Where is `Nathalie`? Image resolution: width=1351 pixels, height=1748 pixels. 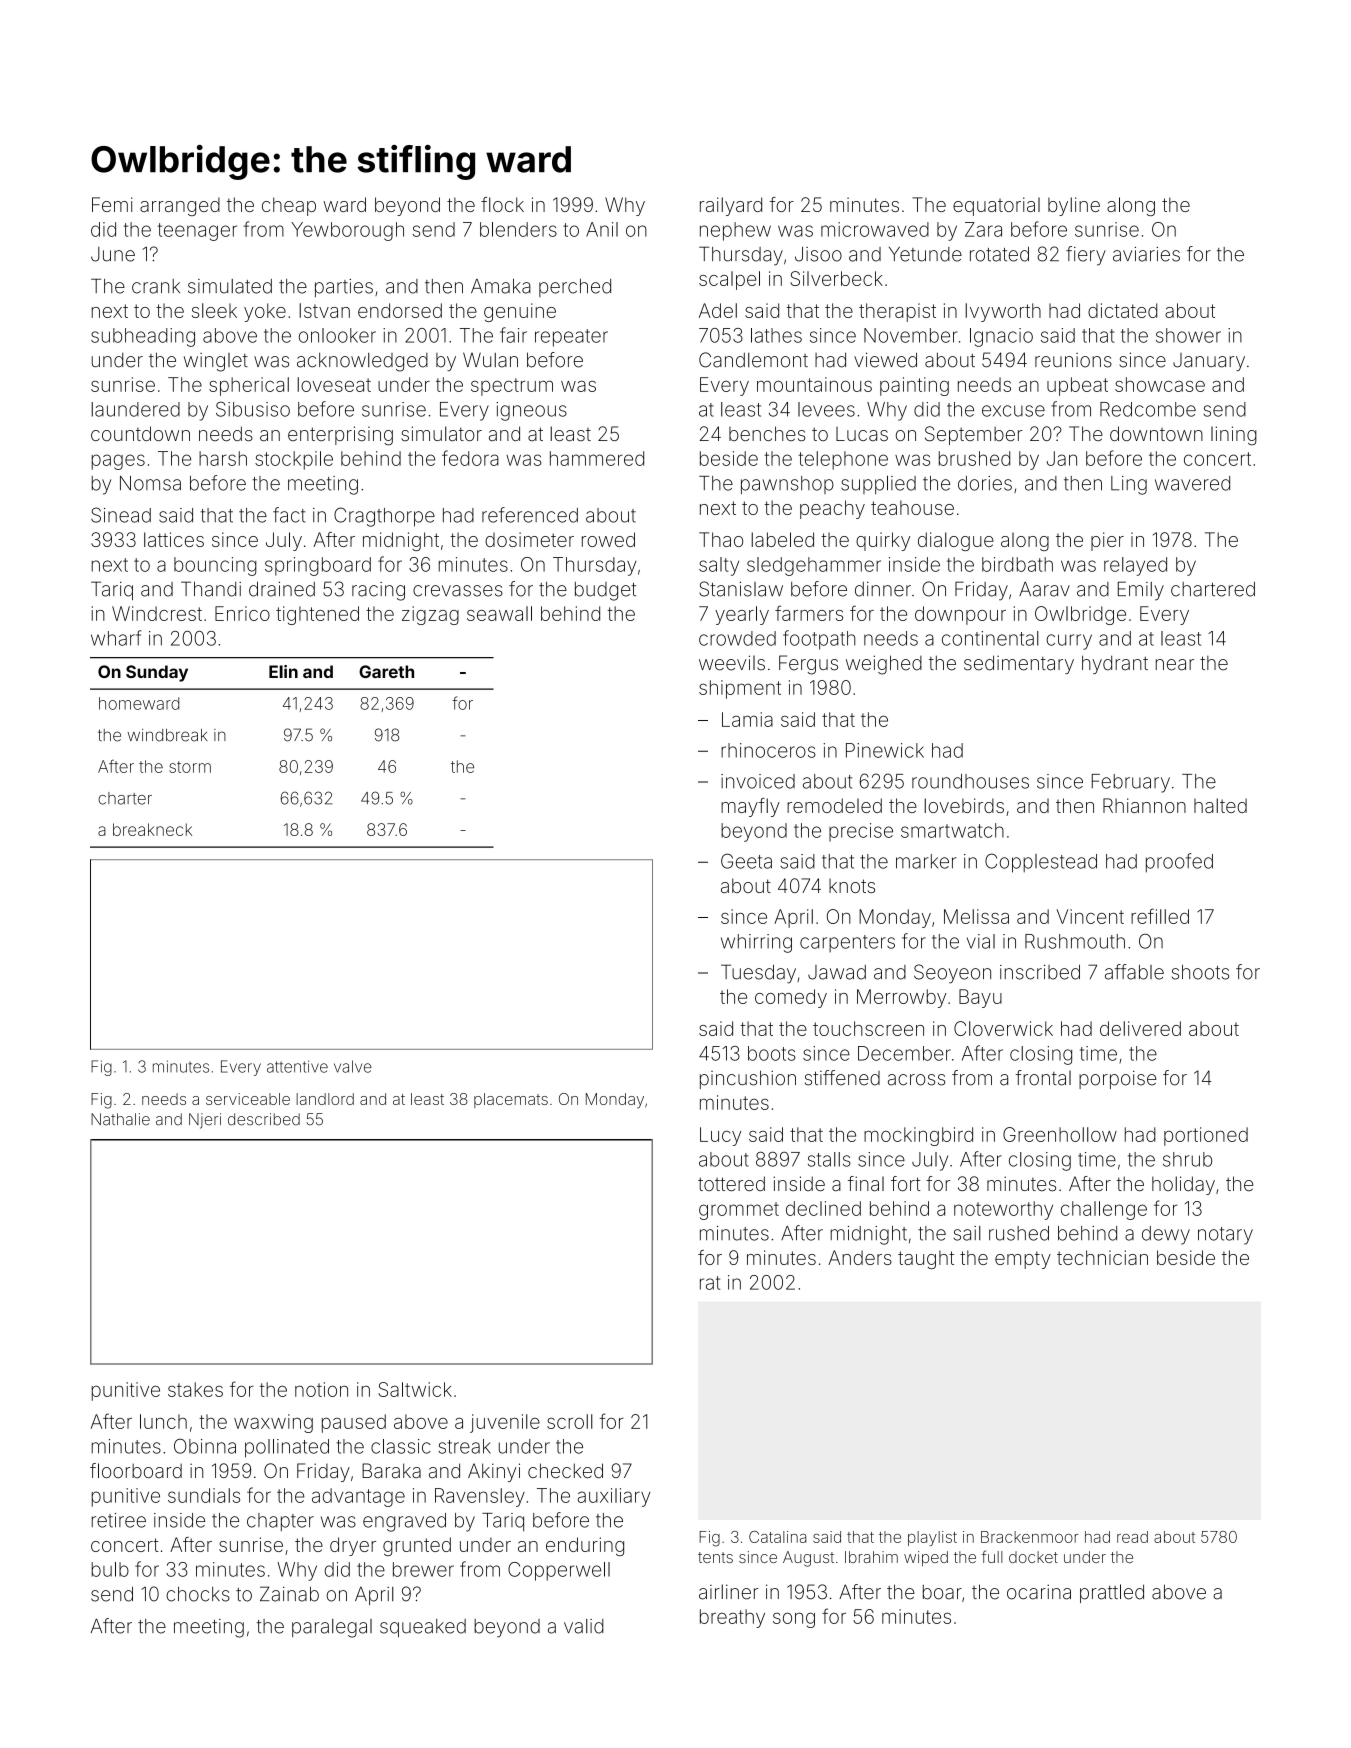 Nathalie is located at coordinates (120, 1119).
